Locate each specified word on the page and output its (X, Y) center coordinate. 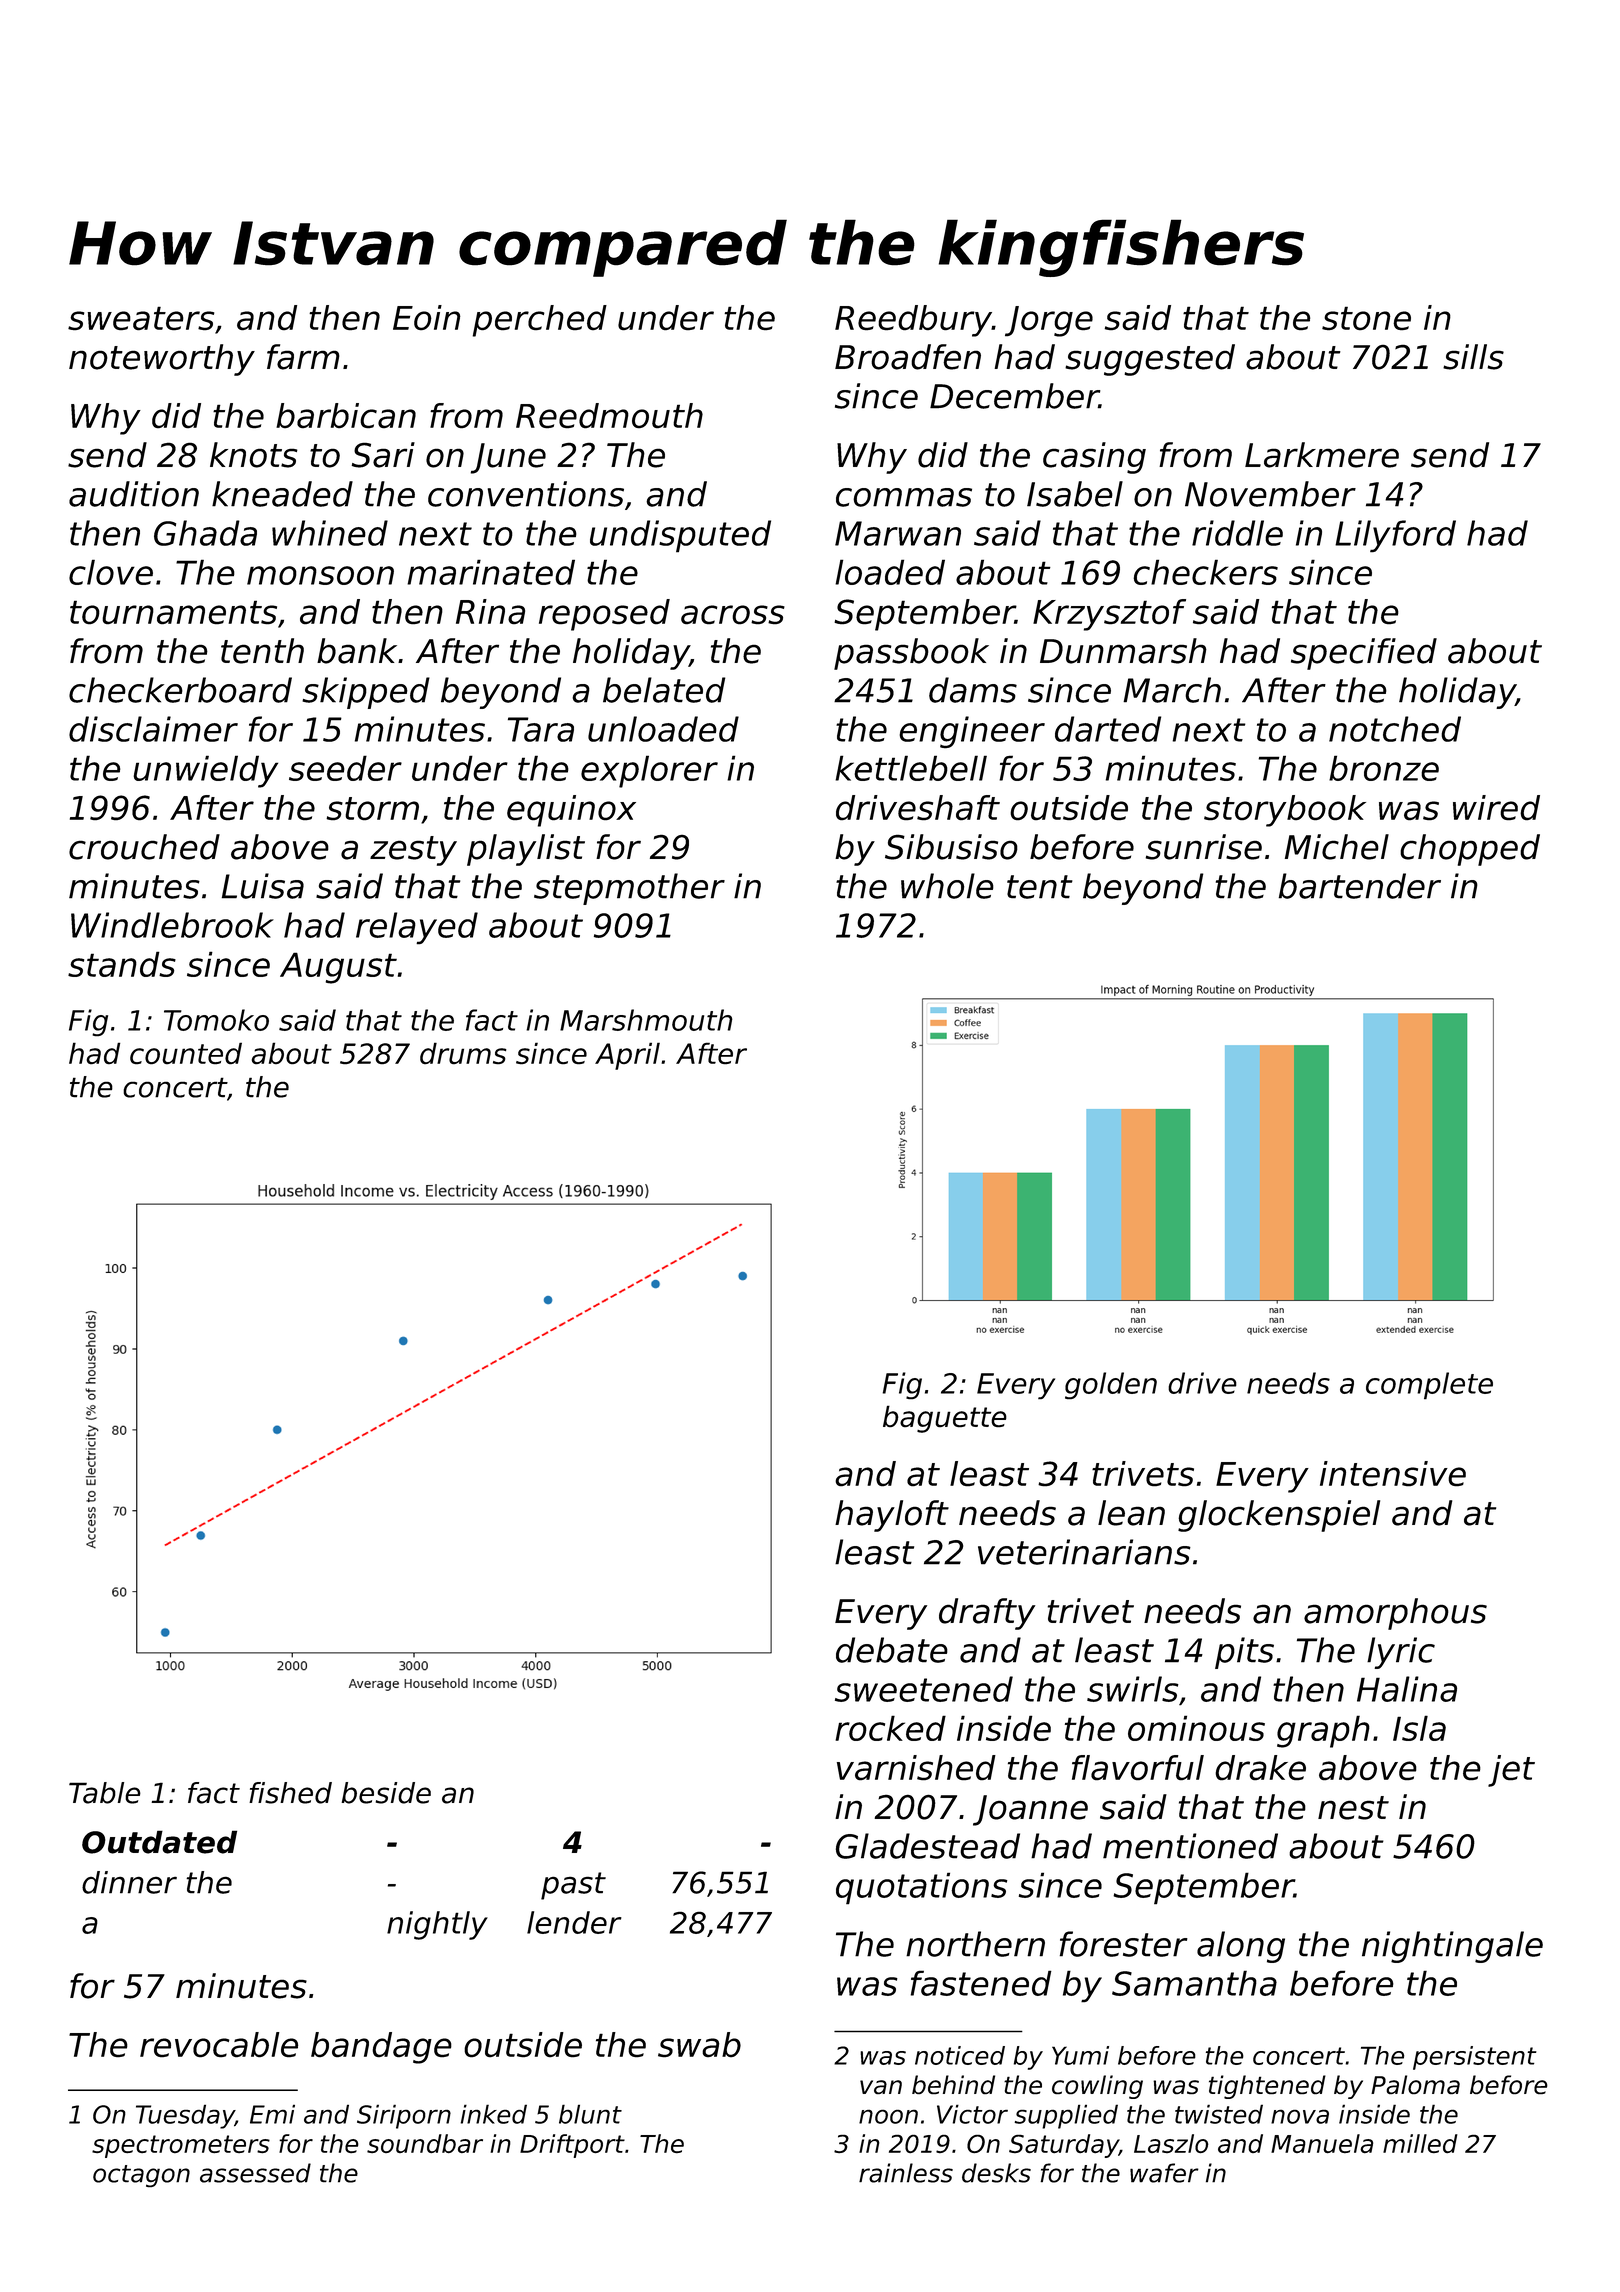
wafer (1164, 2173)
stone (1366, 318)
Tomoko (216, 1020)
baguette (945, 1419)
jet (1511, 1771)
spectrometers (181, 2146)
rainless (906, 2173)
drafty (987, 1614)
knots (254, 455)
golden (1111, 1385)
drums (463, 1053)
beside (386, 1793)
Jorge (1049, 321)
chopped (1470, 850)
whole (947, 886)
